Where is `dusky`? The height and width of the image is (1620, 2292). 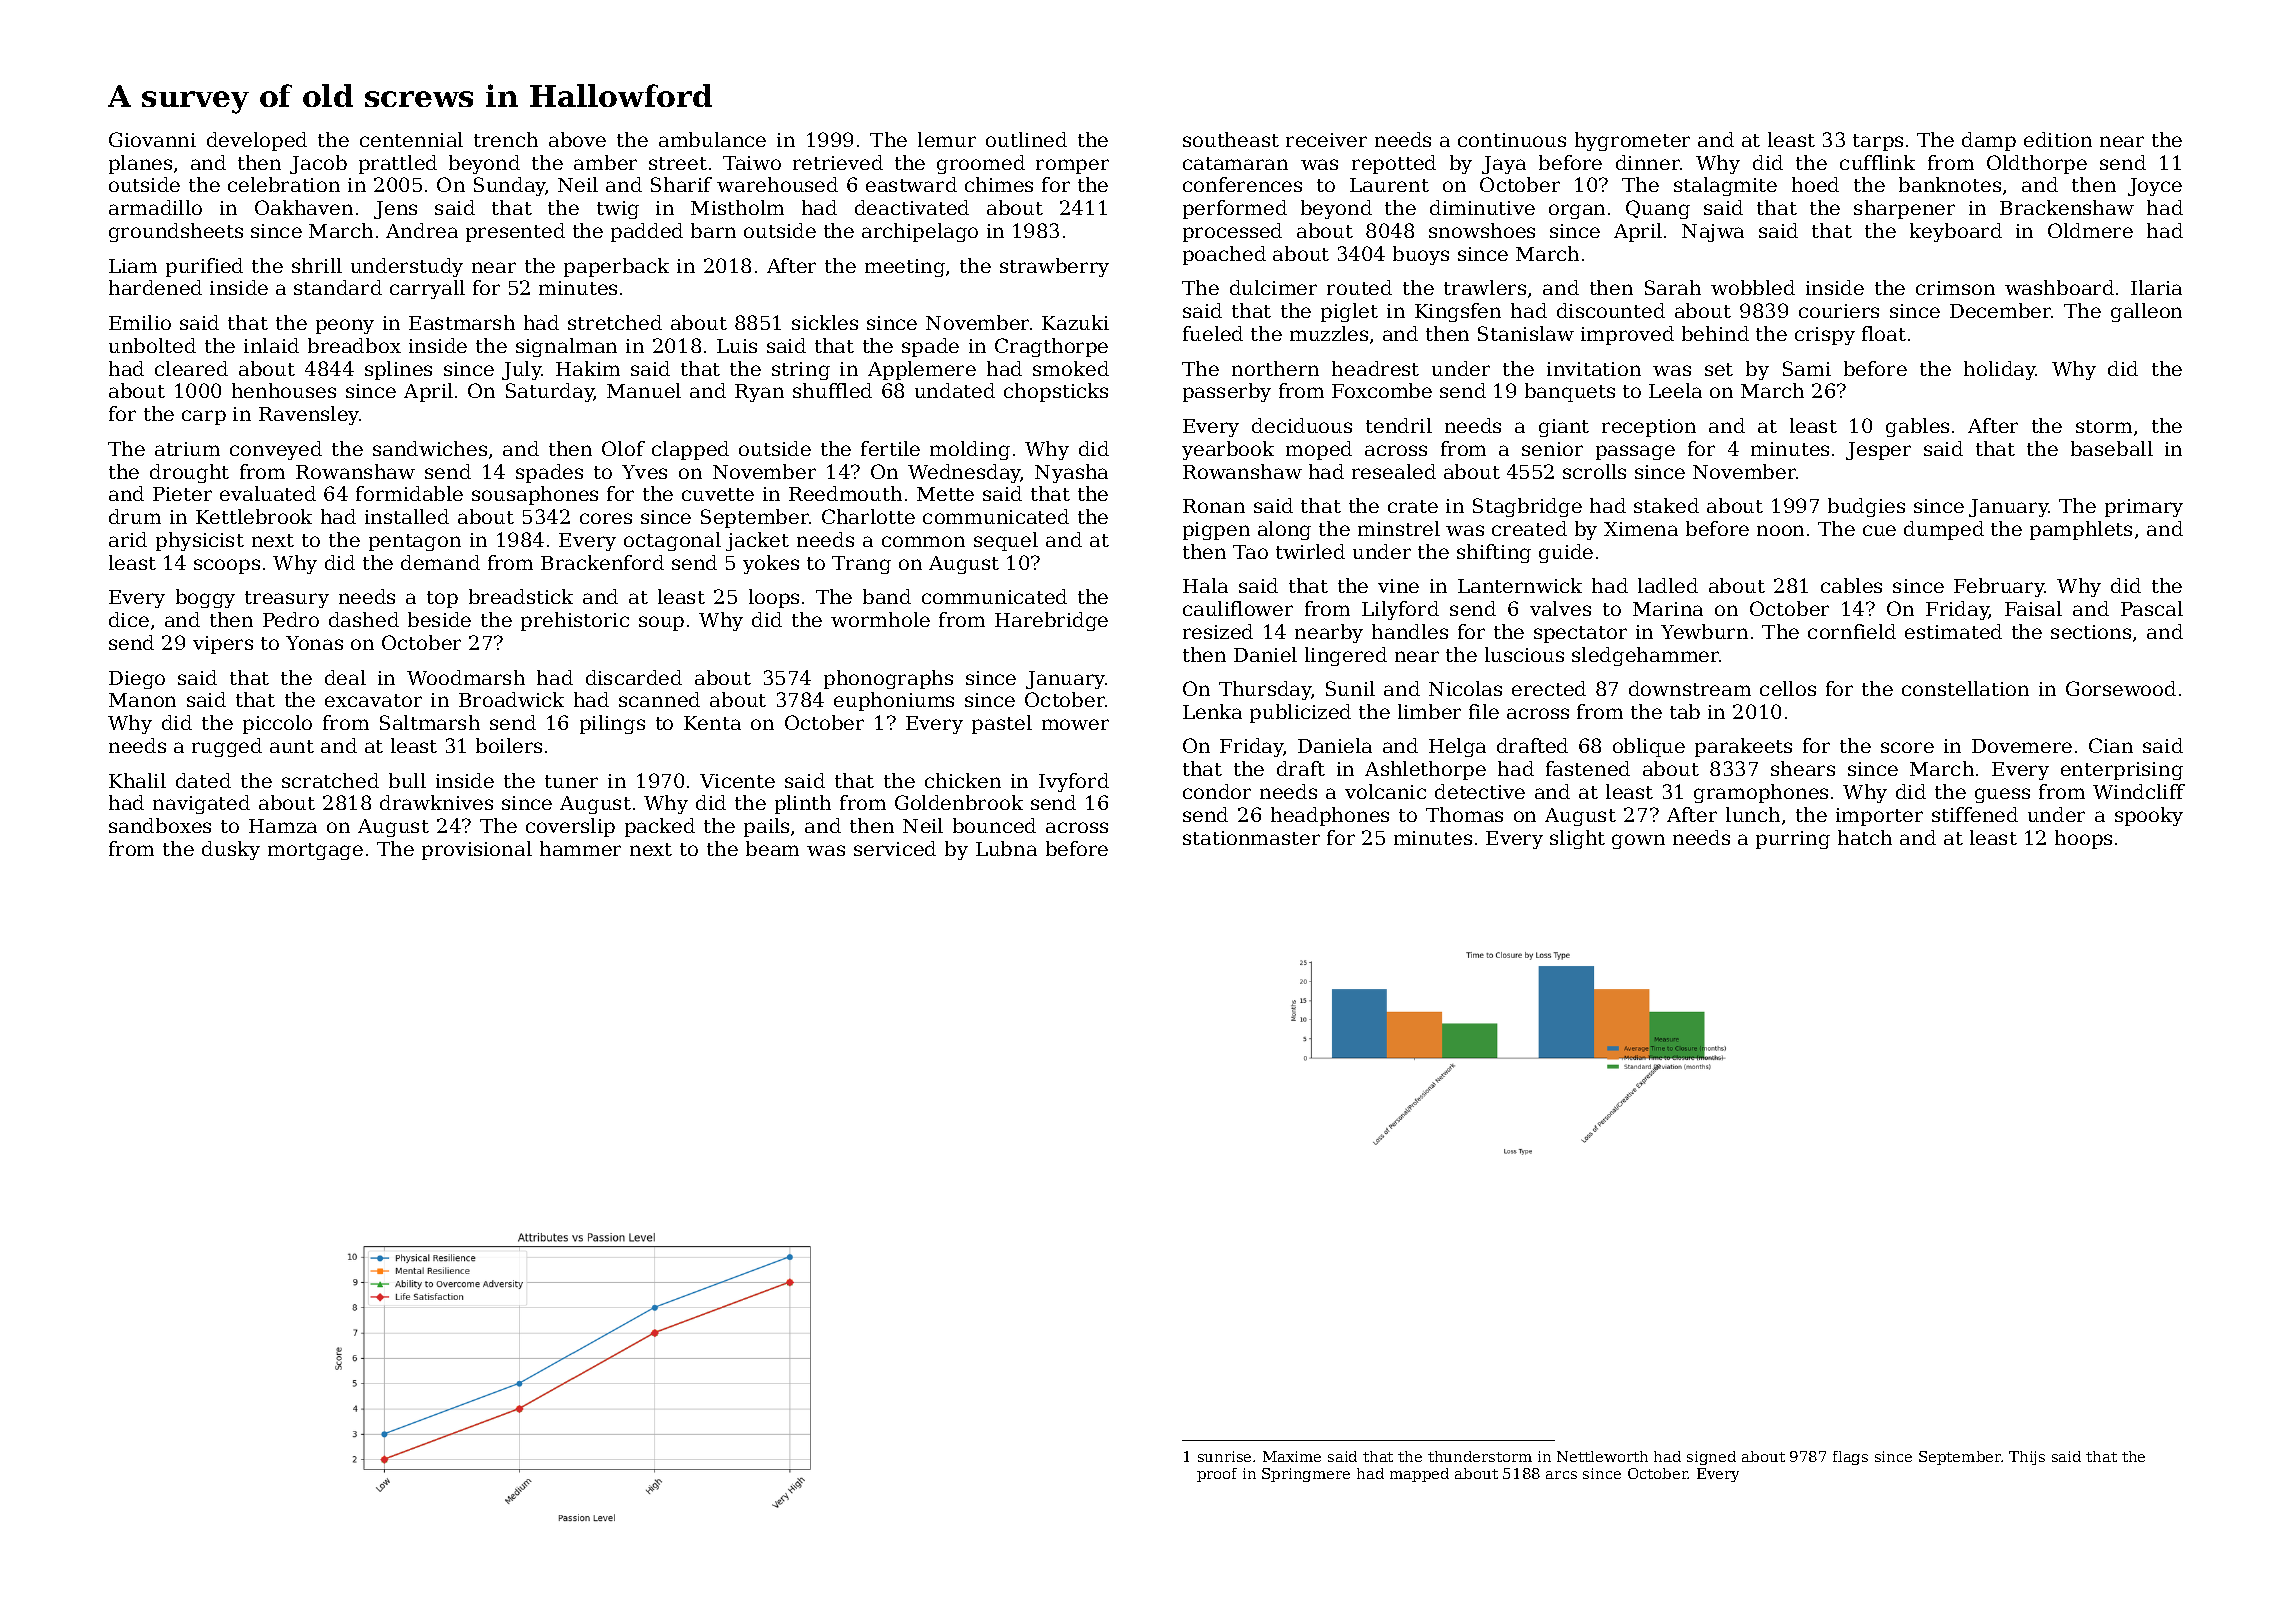 dusky is located at coordinates (231, 850).
